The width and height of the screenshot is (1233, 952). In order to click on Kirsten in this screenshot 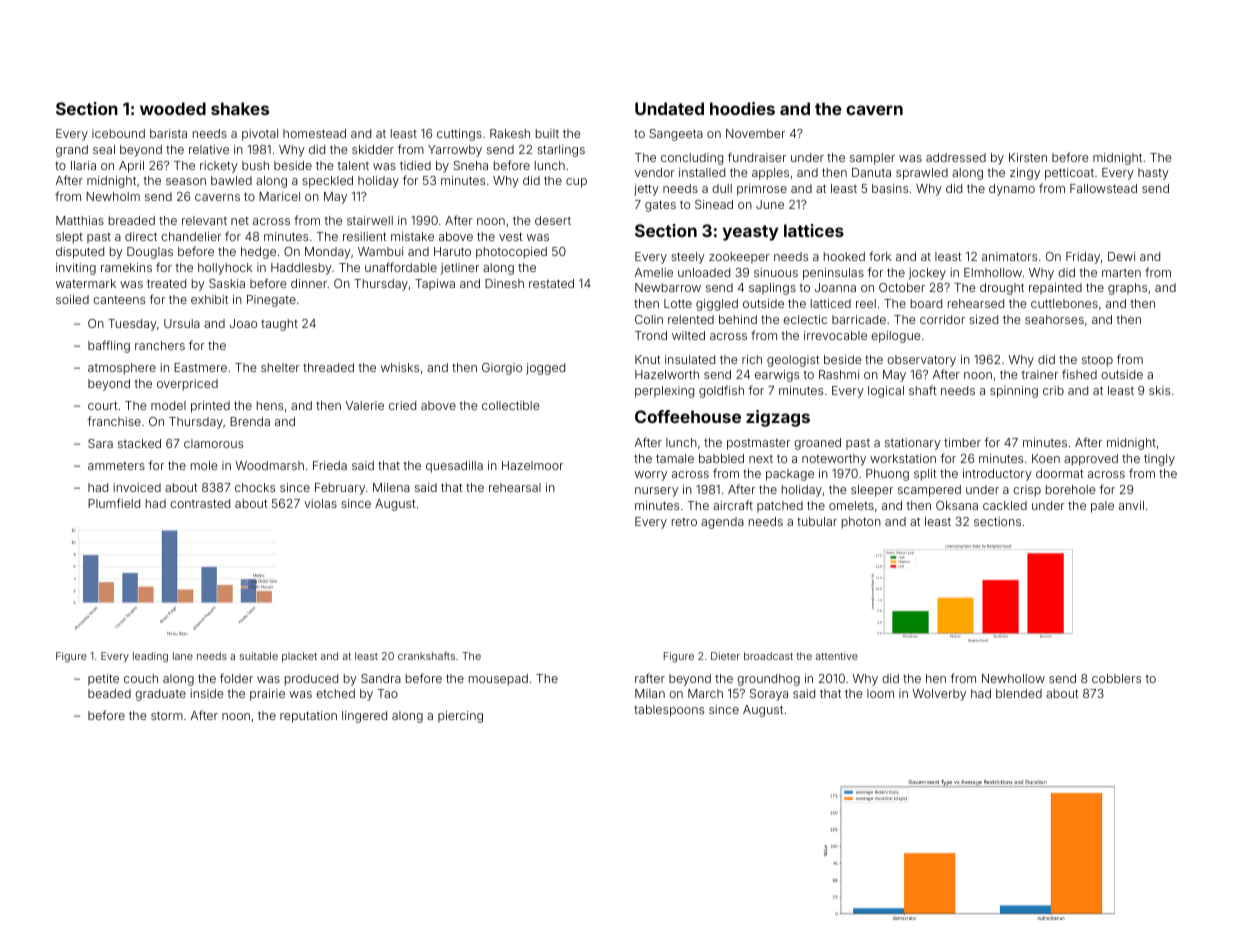, I will do `click(1028, 157)`.
